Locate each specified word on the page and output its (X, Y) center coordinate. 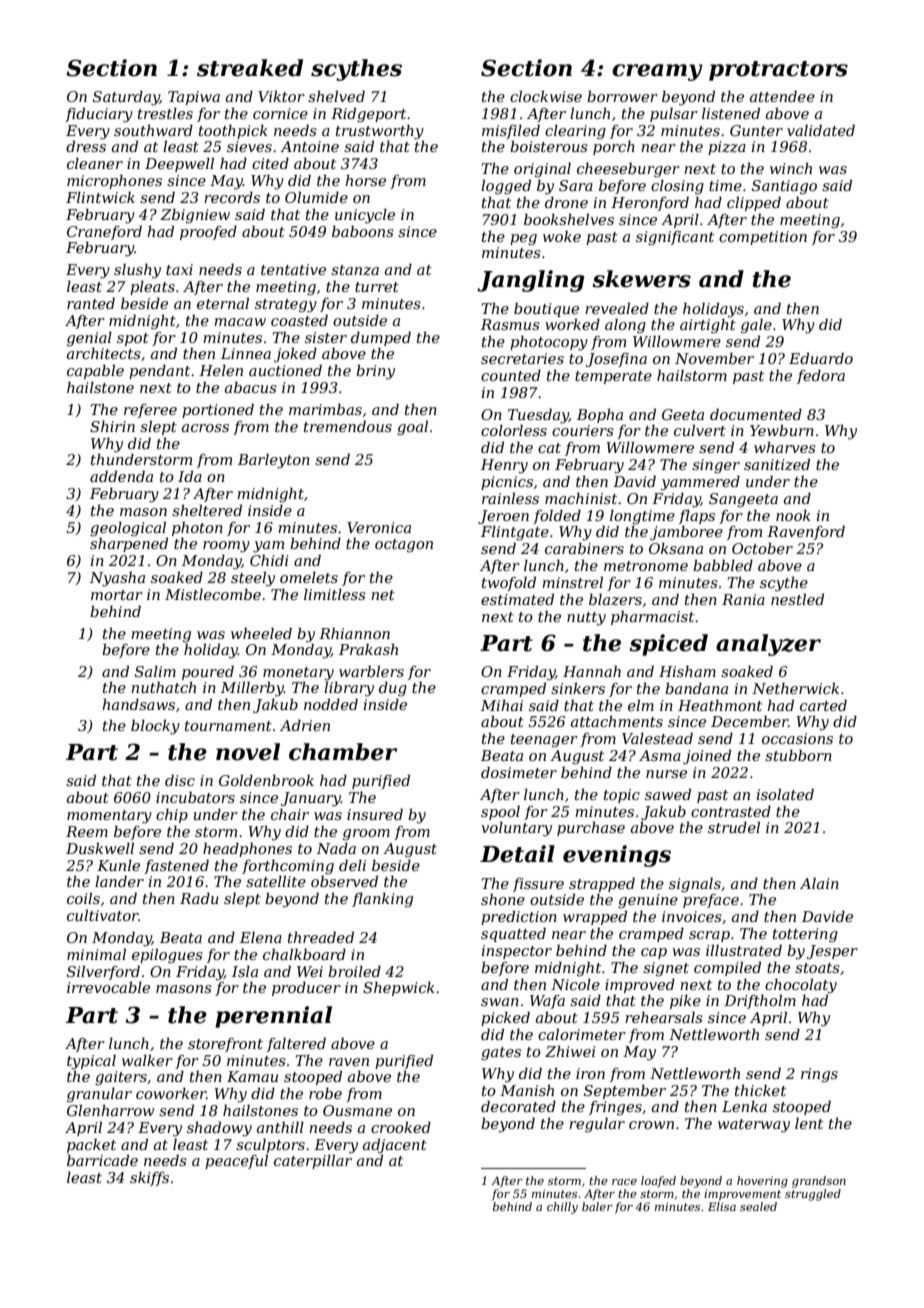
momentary (109, 817)
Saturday (126, 98)
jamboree (686, 533)
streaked (250, 68)
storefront (225, 1045)
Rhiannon (354, 633)
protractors (778, 71)
